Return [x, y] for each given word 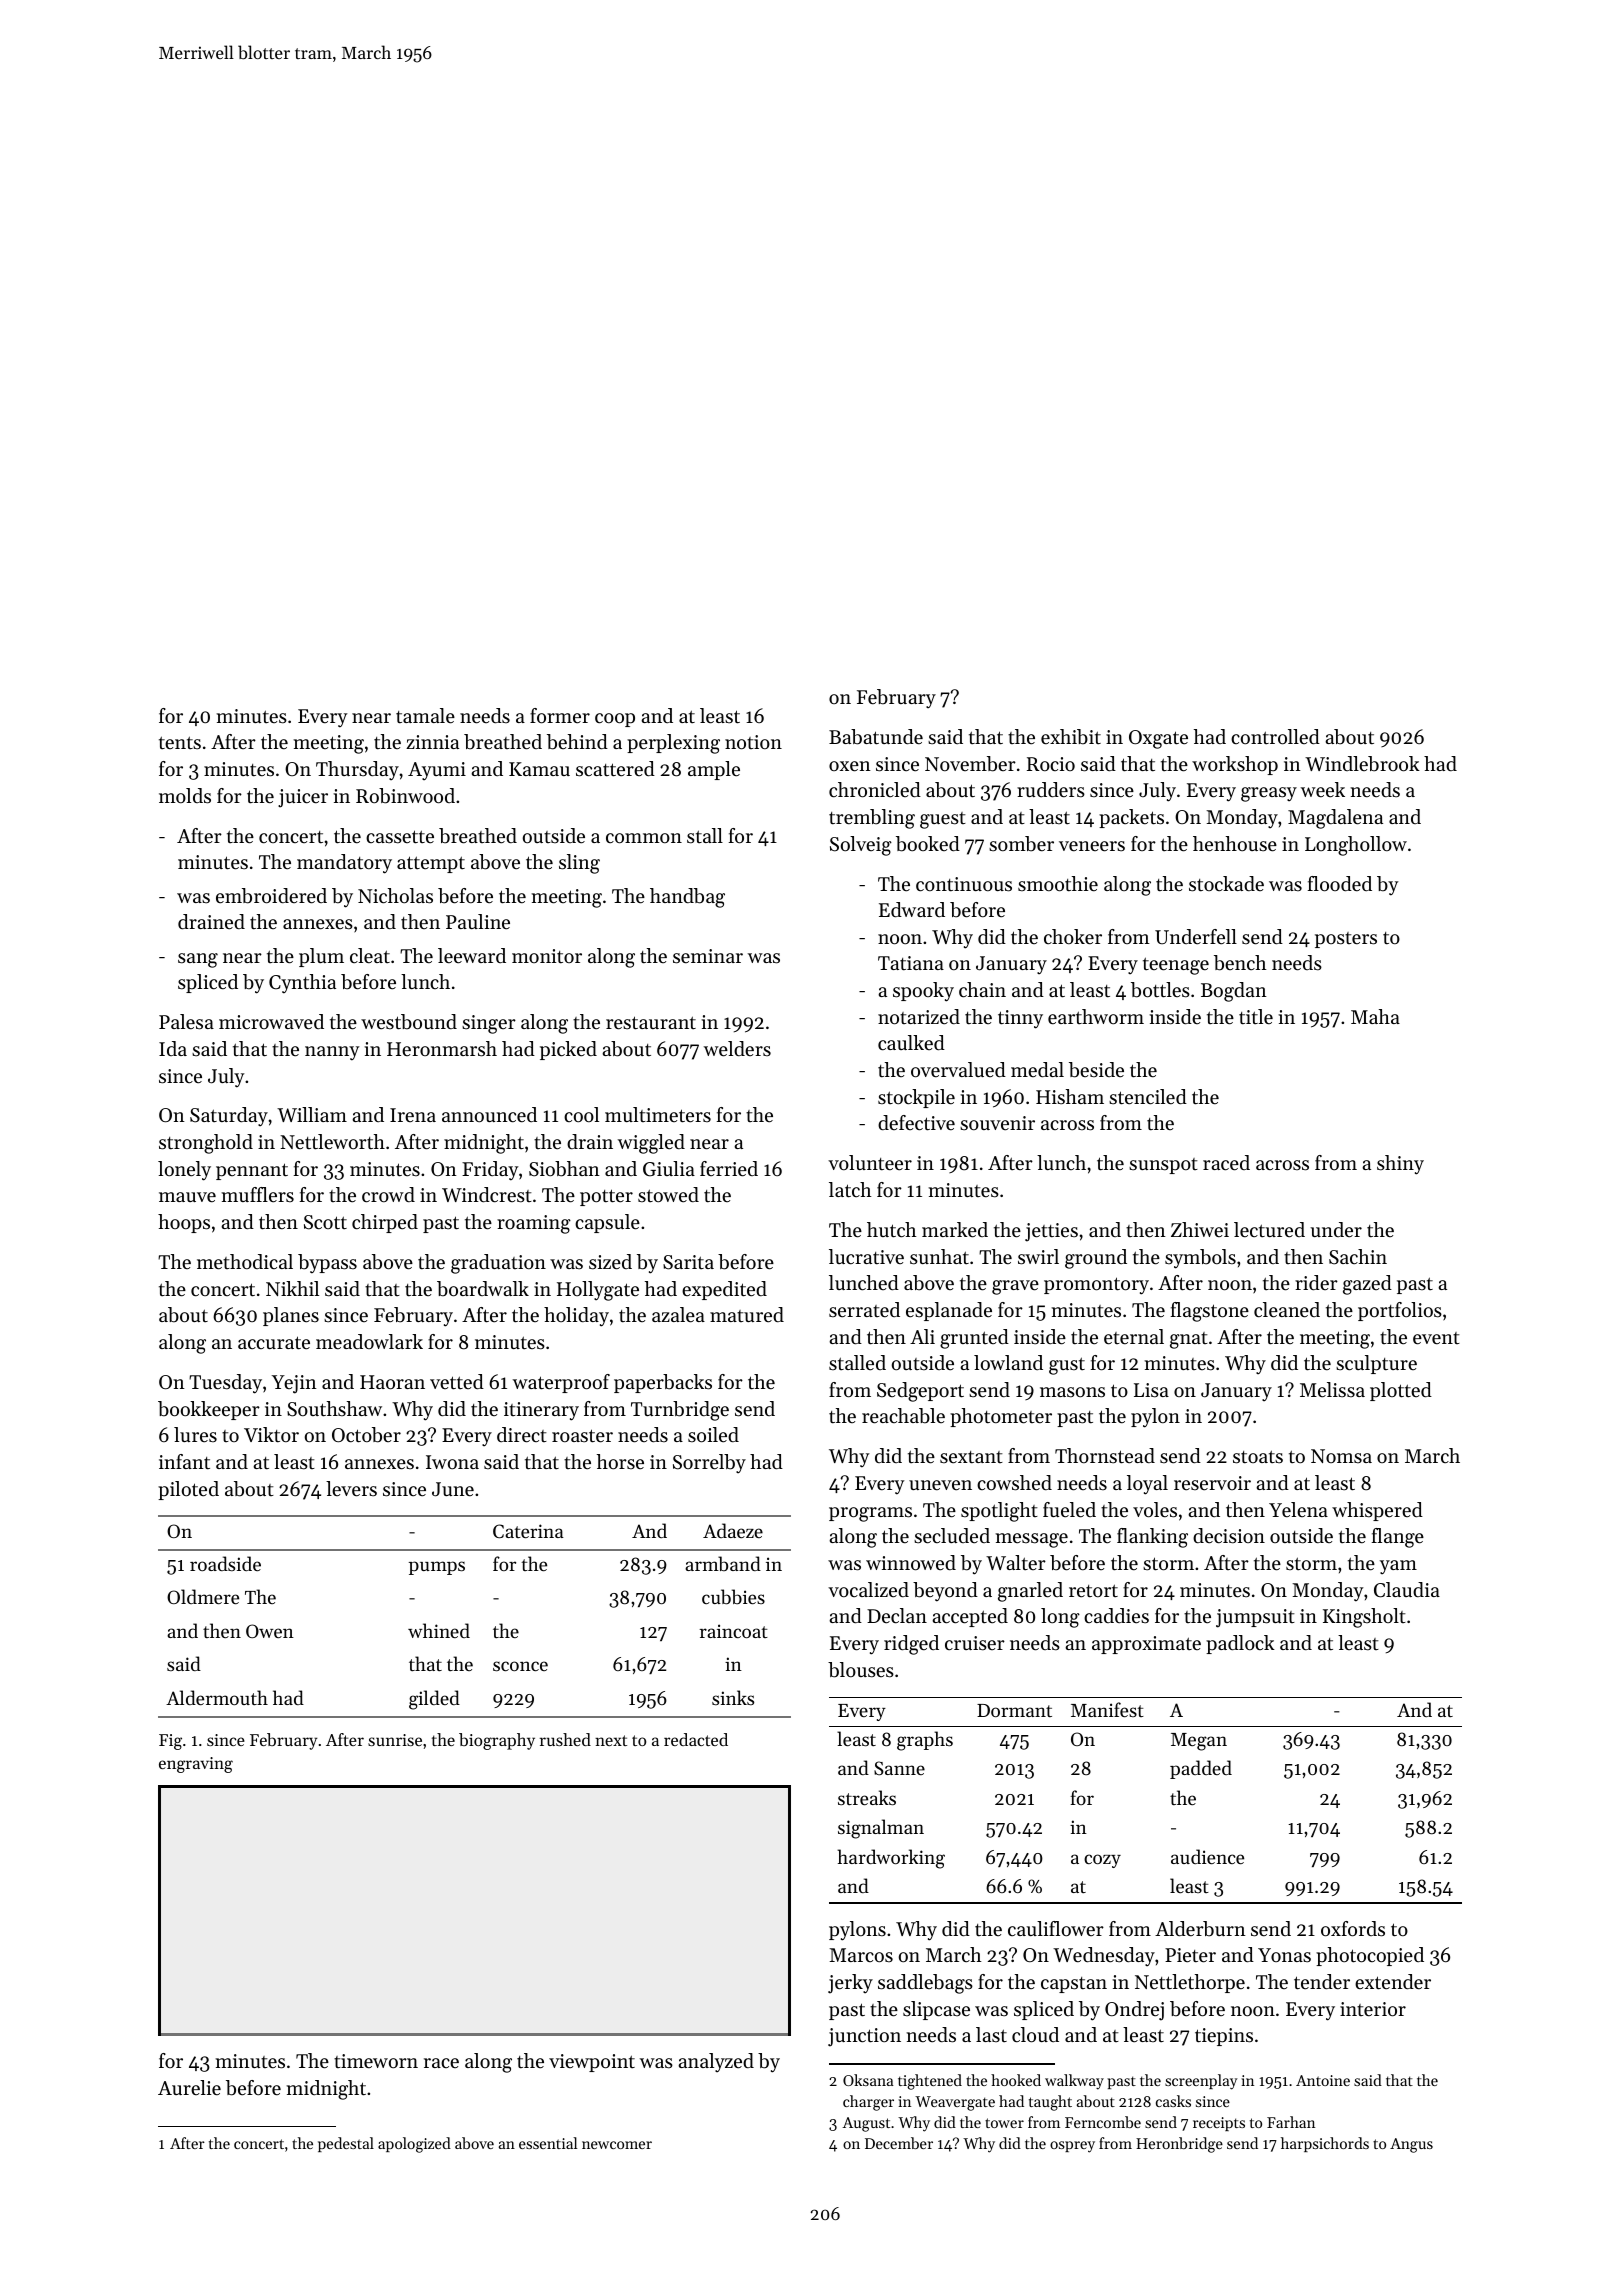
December [899, 2143]
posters [1346, 940]
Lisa [1151, 1390]
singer [489, 1024]
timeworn [376, 2061]
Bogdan [1234, 992]
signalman [881, 1829]
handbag [687, 898]
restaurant [651, 1023]
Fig [170, 1742]
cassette [400, 837]
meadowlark [369, 1341]
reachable [903, 1416]
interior [1373, 2009]
